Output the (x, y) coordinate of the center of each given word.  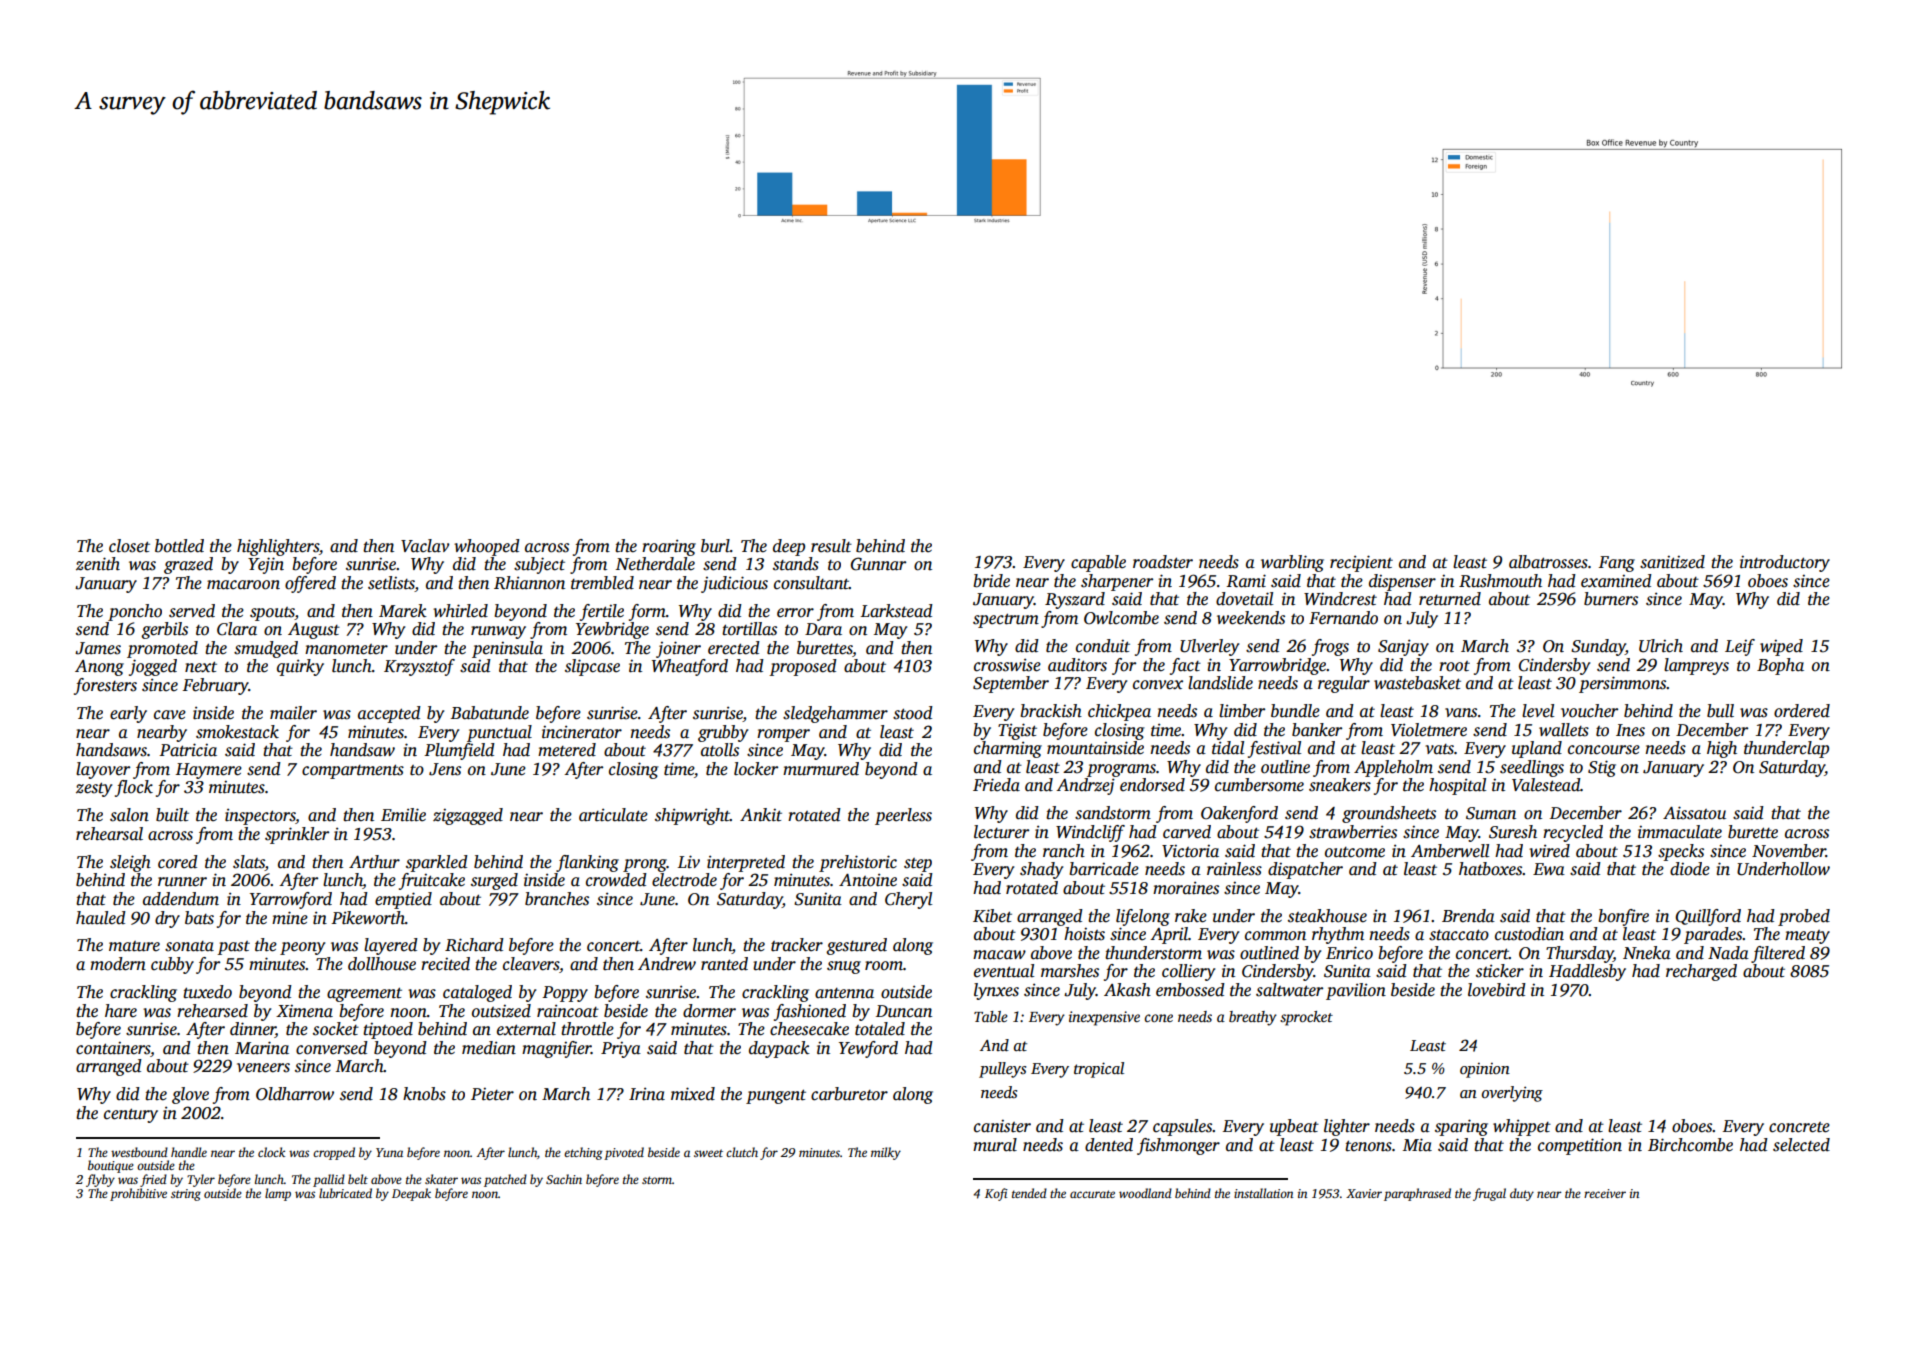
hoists (1084, 934)
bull (1720, 711)
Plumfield (459, 751)
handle (189, 1152)
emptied (403, 900)
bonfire (1623, 917)
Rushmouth (1500, 581)
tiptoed (388, 1030)
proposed (803, 667)
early (128, 714)
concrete (1799, 1127)
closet (129, 546)
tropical (1099, 1070)
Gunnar (878, 564)
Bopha (1780, 666)
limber (1242, 711)
